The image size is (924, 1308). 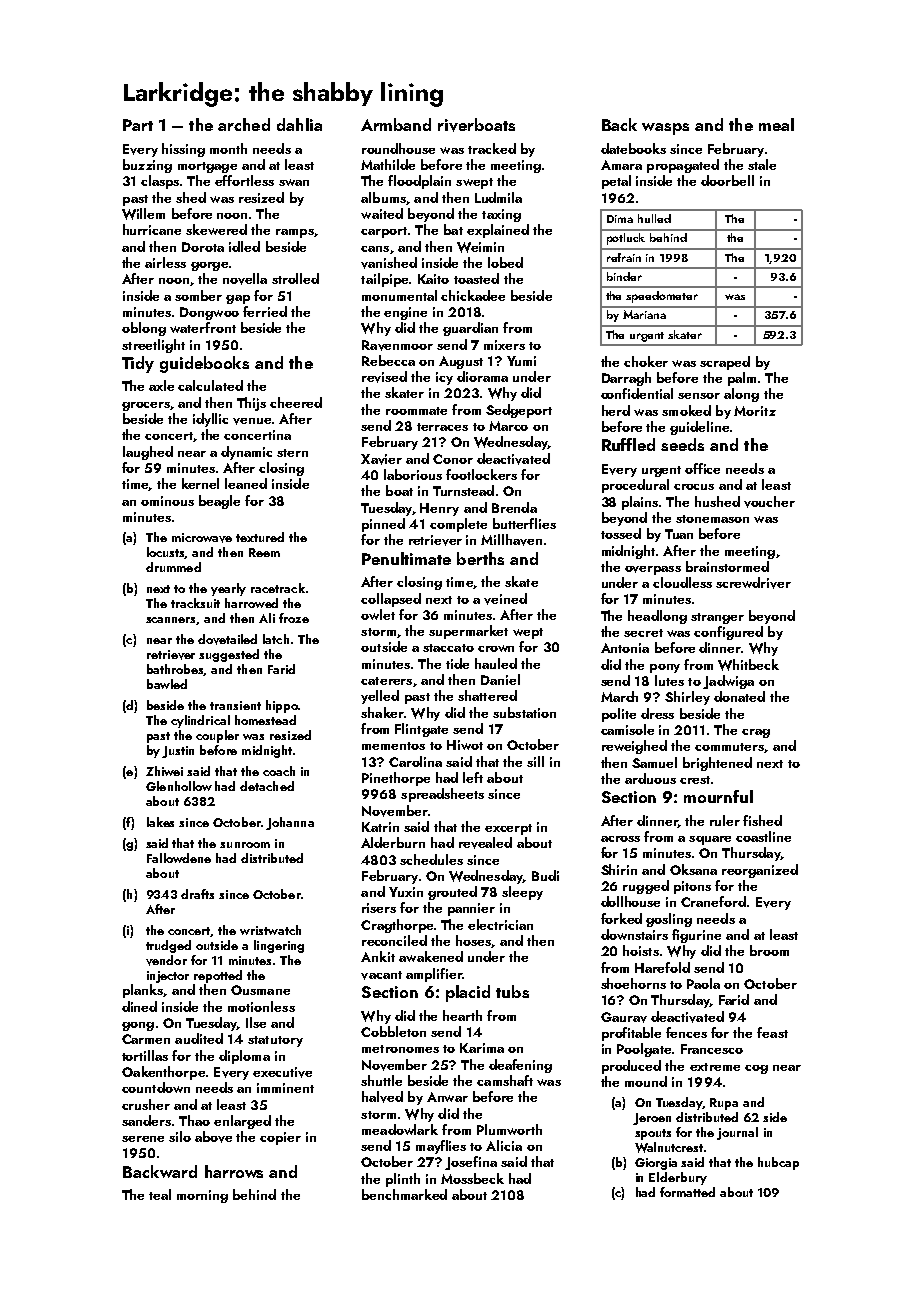 I want to click on seeds, so click(x=682, y=444).
